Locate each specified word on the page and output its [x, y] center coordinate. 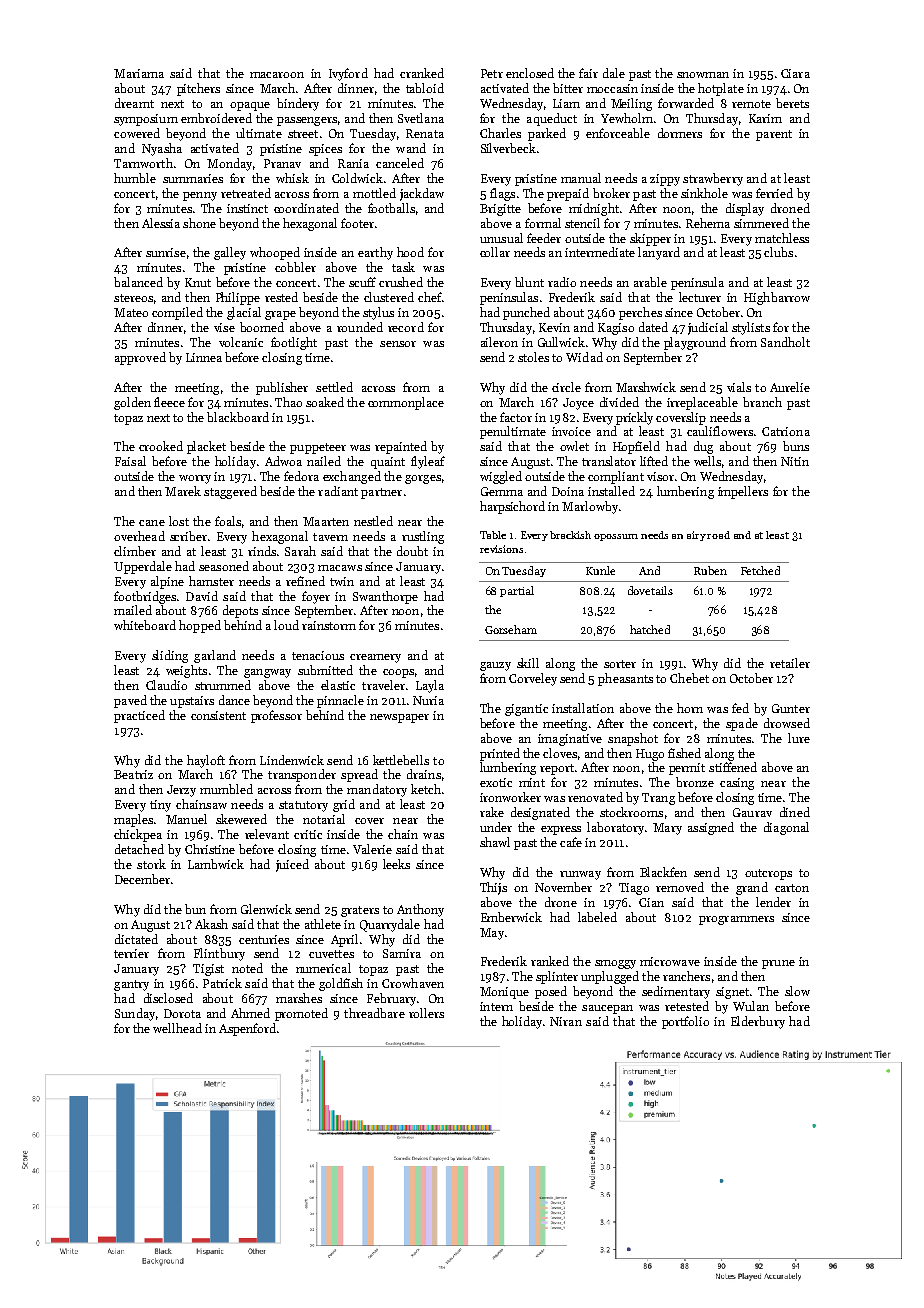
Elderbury [758, 1022]
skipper [650, 239]
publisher [282, 388]
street [303, 134]
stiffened [733, 767]
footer [357, 223]
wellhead [177, 1028]
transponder [302, 775]
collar [495, 252]
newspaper [399, 718]
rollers [426, 1013]
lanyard [659, 253]
